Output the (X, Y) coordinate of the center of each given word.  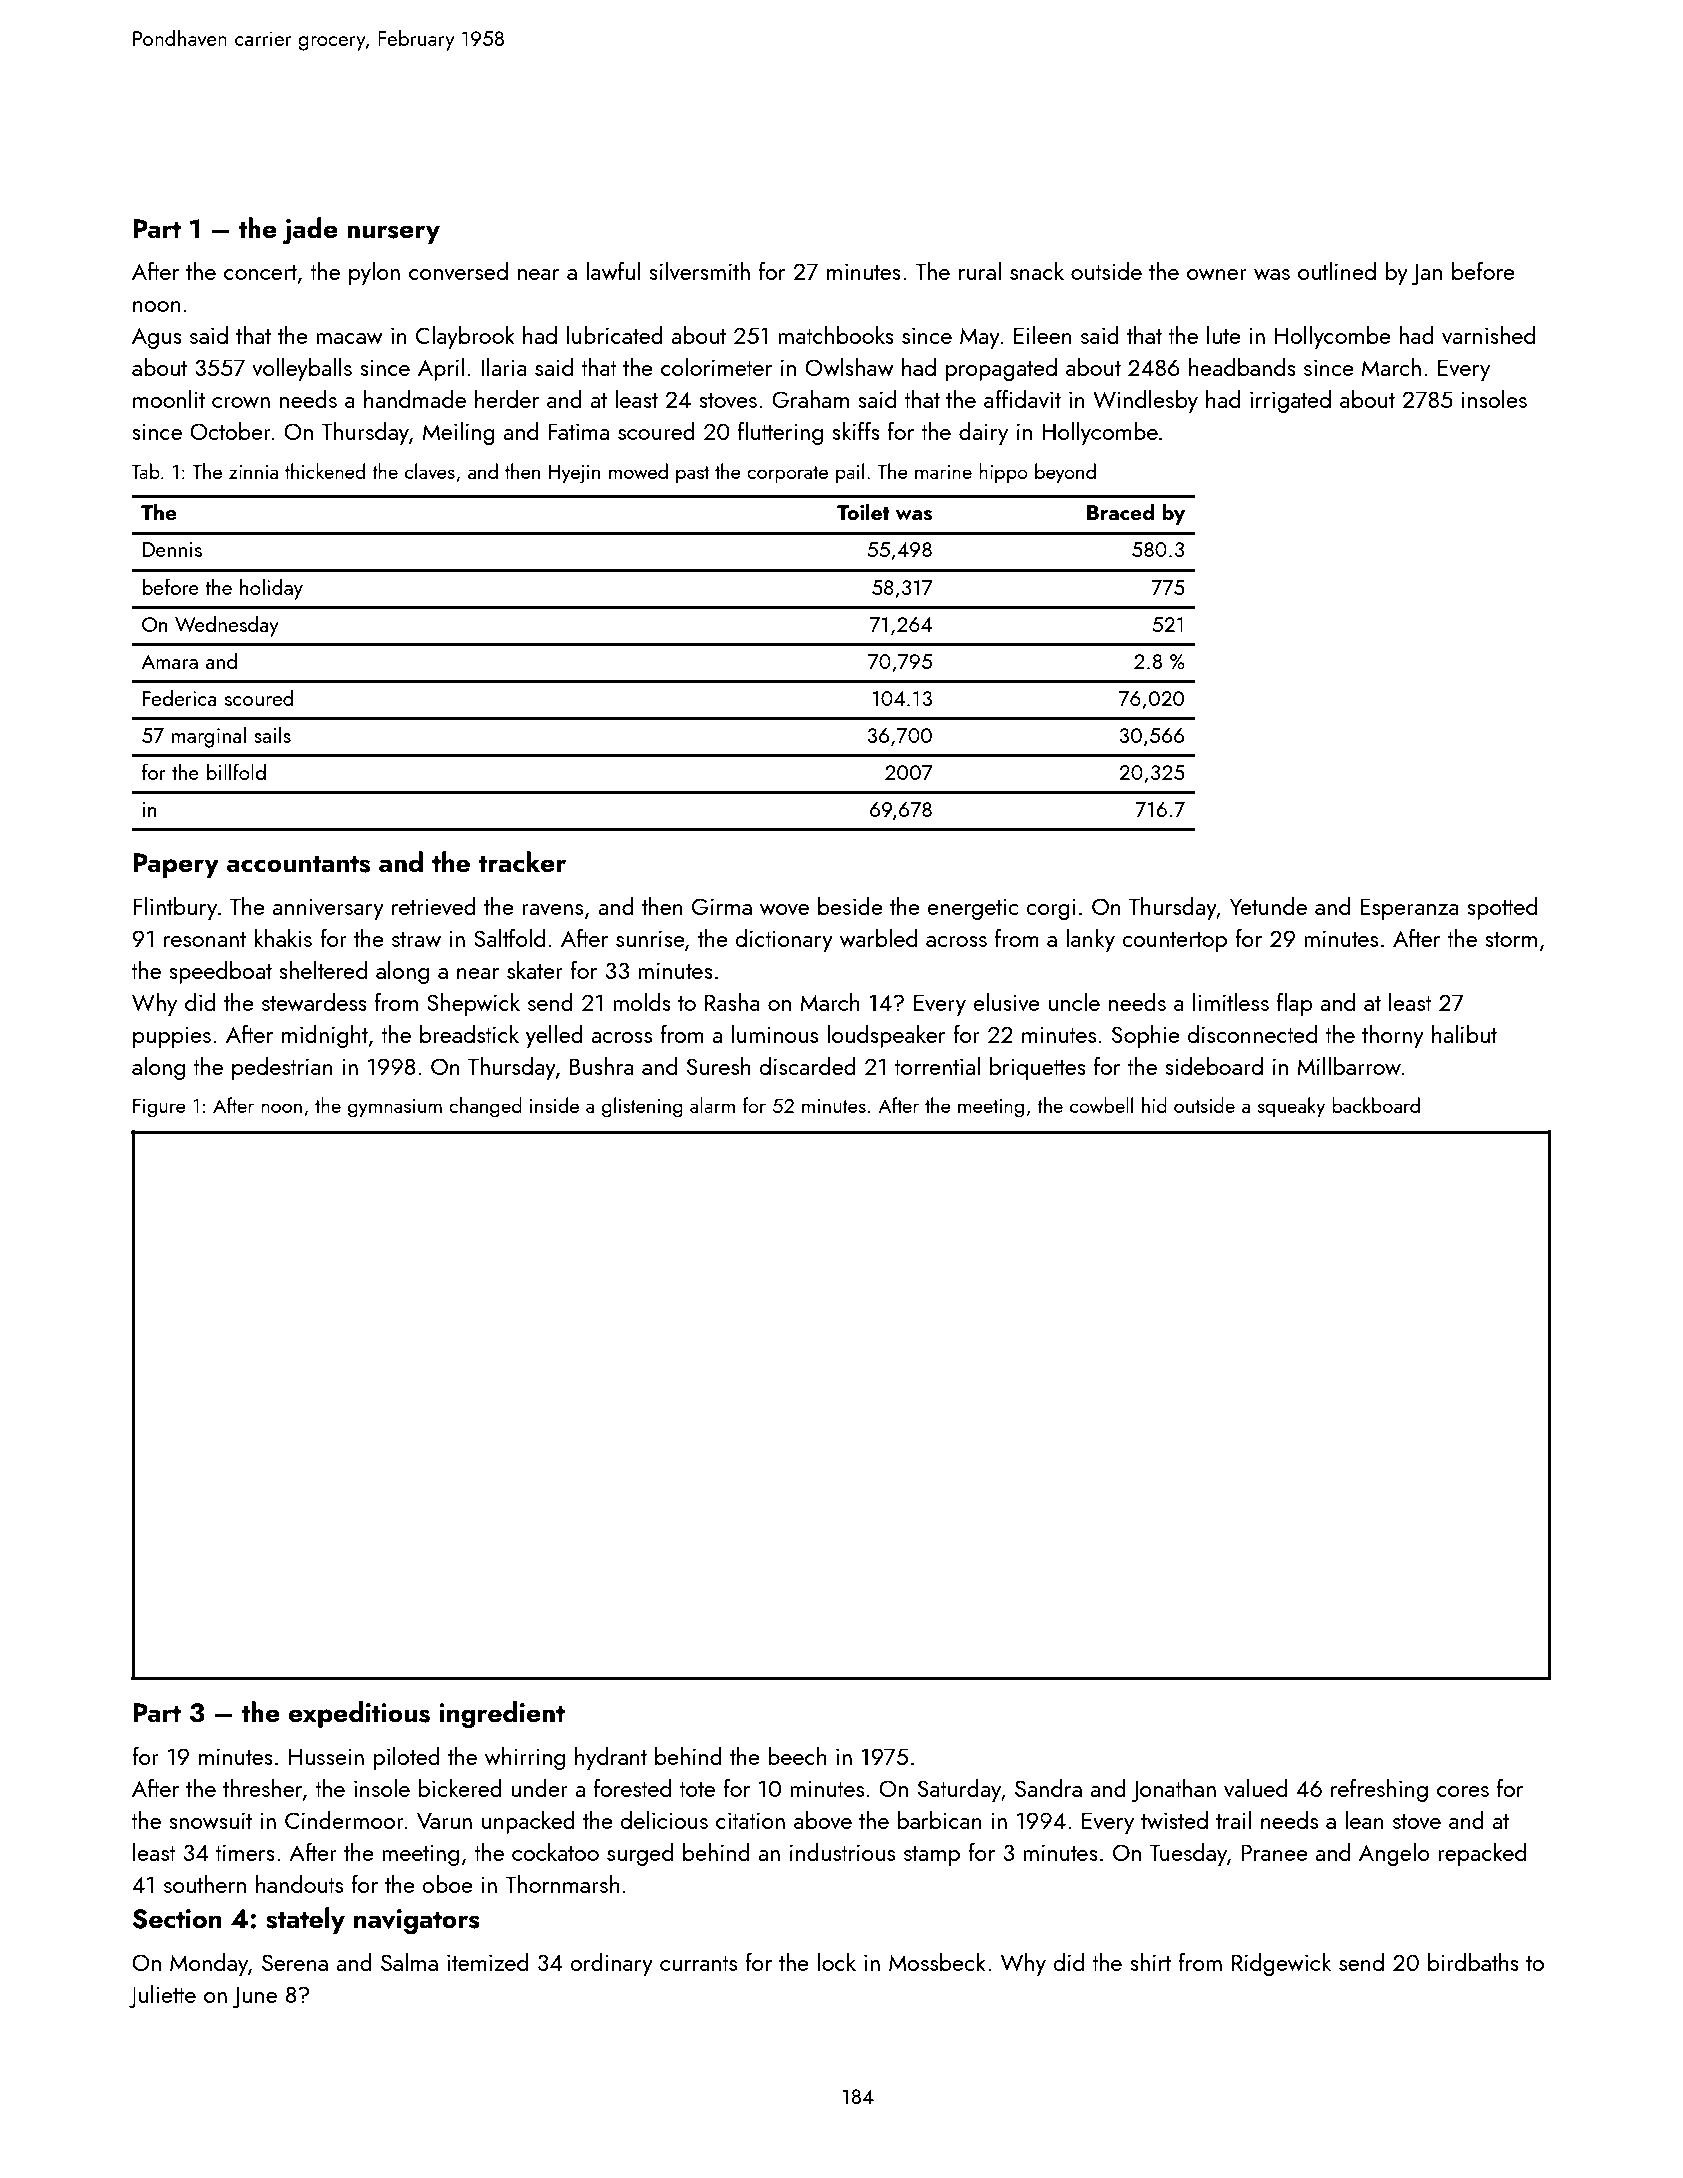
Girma (722, 906)
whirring (525, 1758)
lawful (613, 270)
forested (632, 1787)
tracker (522, 862)
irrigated (1290, 401)
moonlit (169, 398)
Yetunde (1268, 906)
